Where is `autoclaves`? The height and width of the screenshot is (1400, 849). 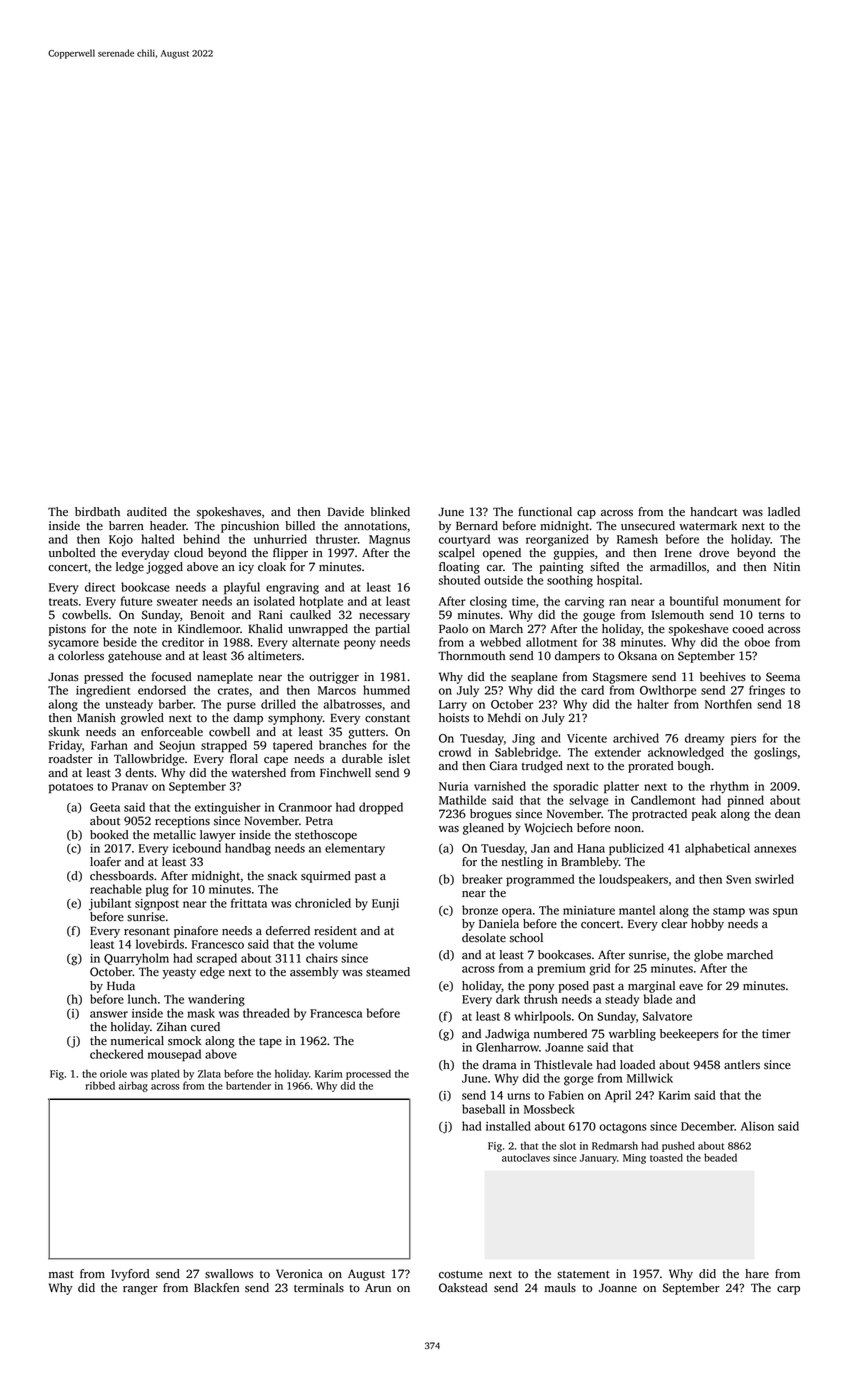
autoclaves is located at coordinates (526, 1157).
